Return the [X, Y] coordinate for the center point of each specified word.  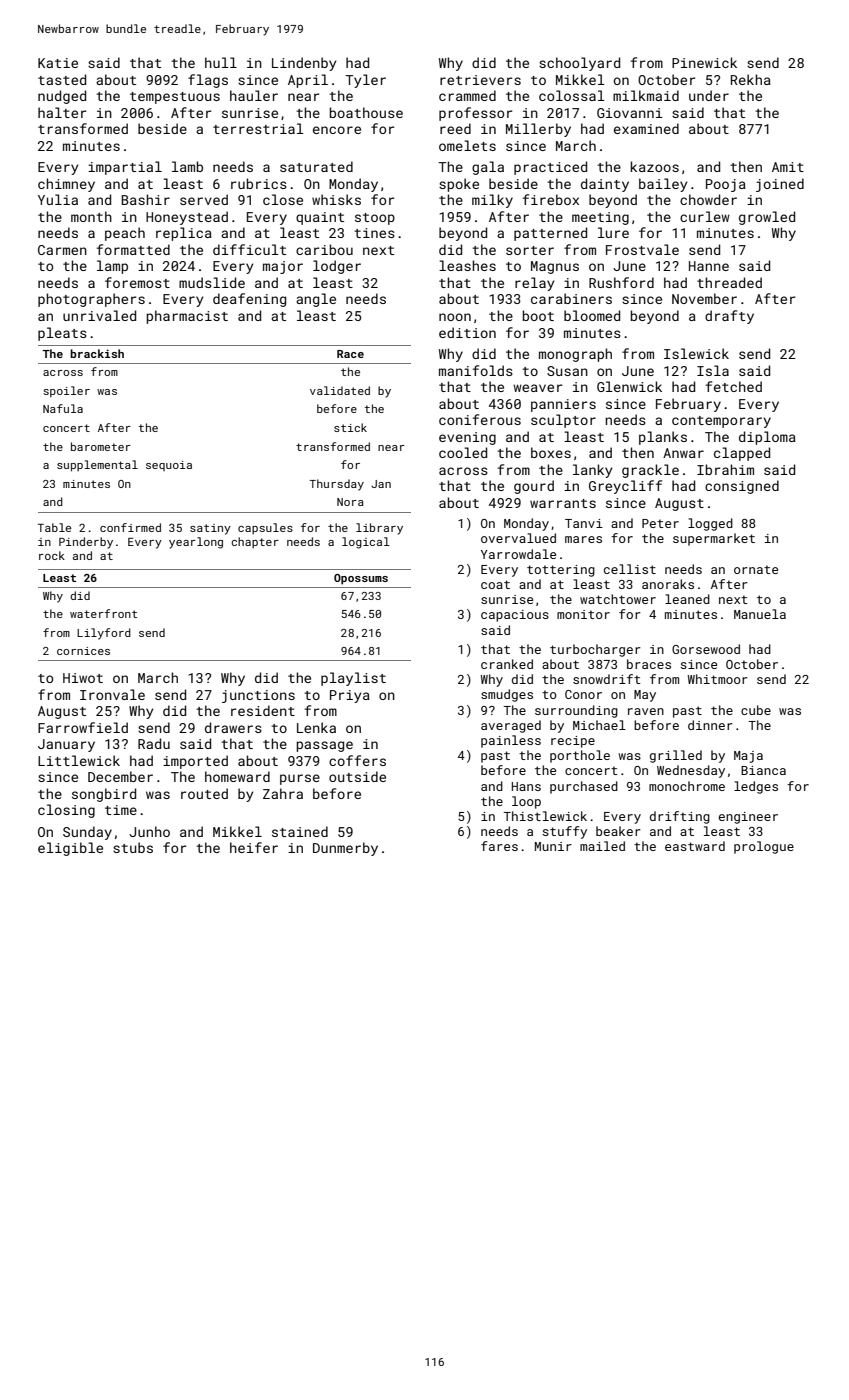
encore [337, 130]
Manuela [760, 614]
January [66, 745]
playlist [353, 679]
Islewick [696, 353]
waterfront [103, 613]
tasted [62, 79]
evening [467, 438]
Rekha [751, 79]
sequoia [169, 466]
